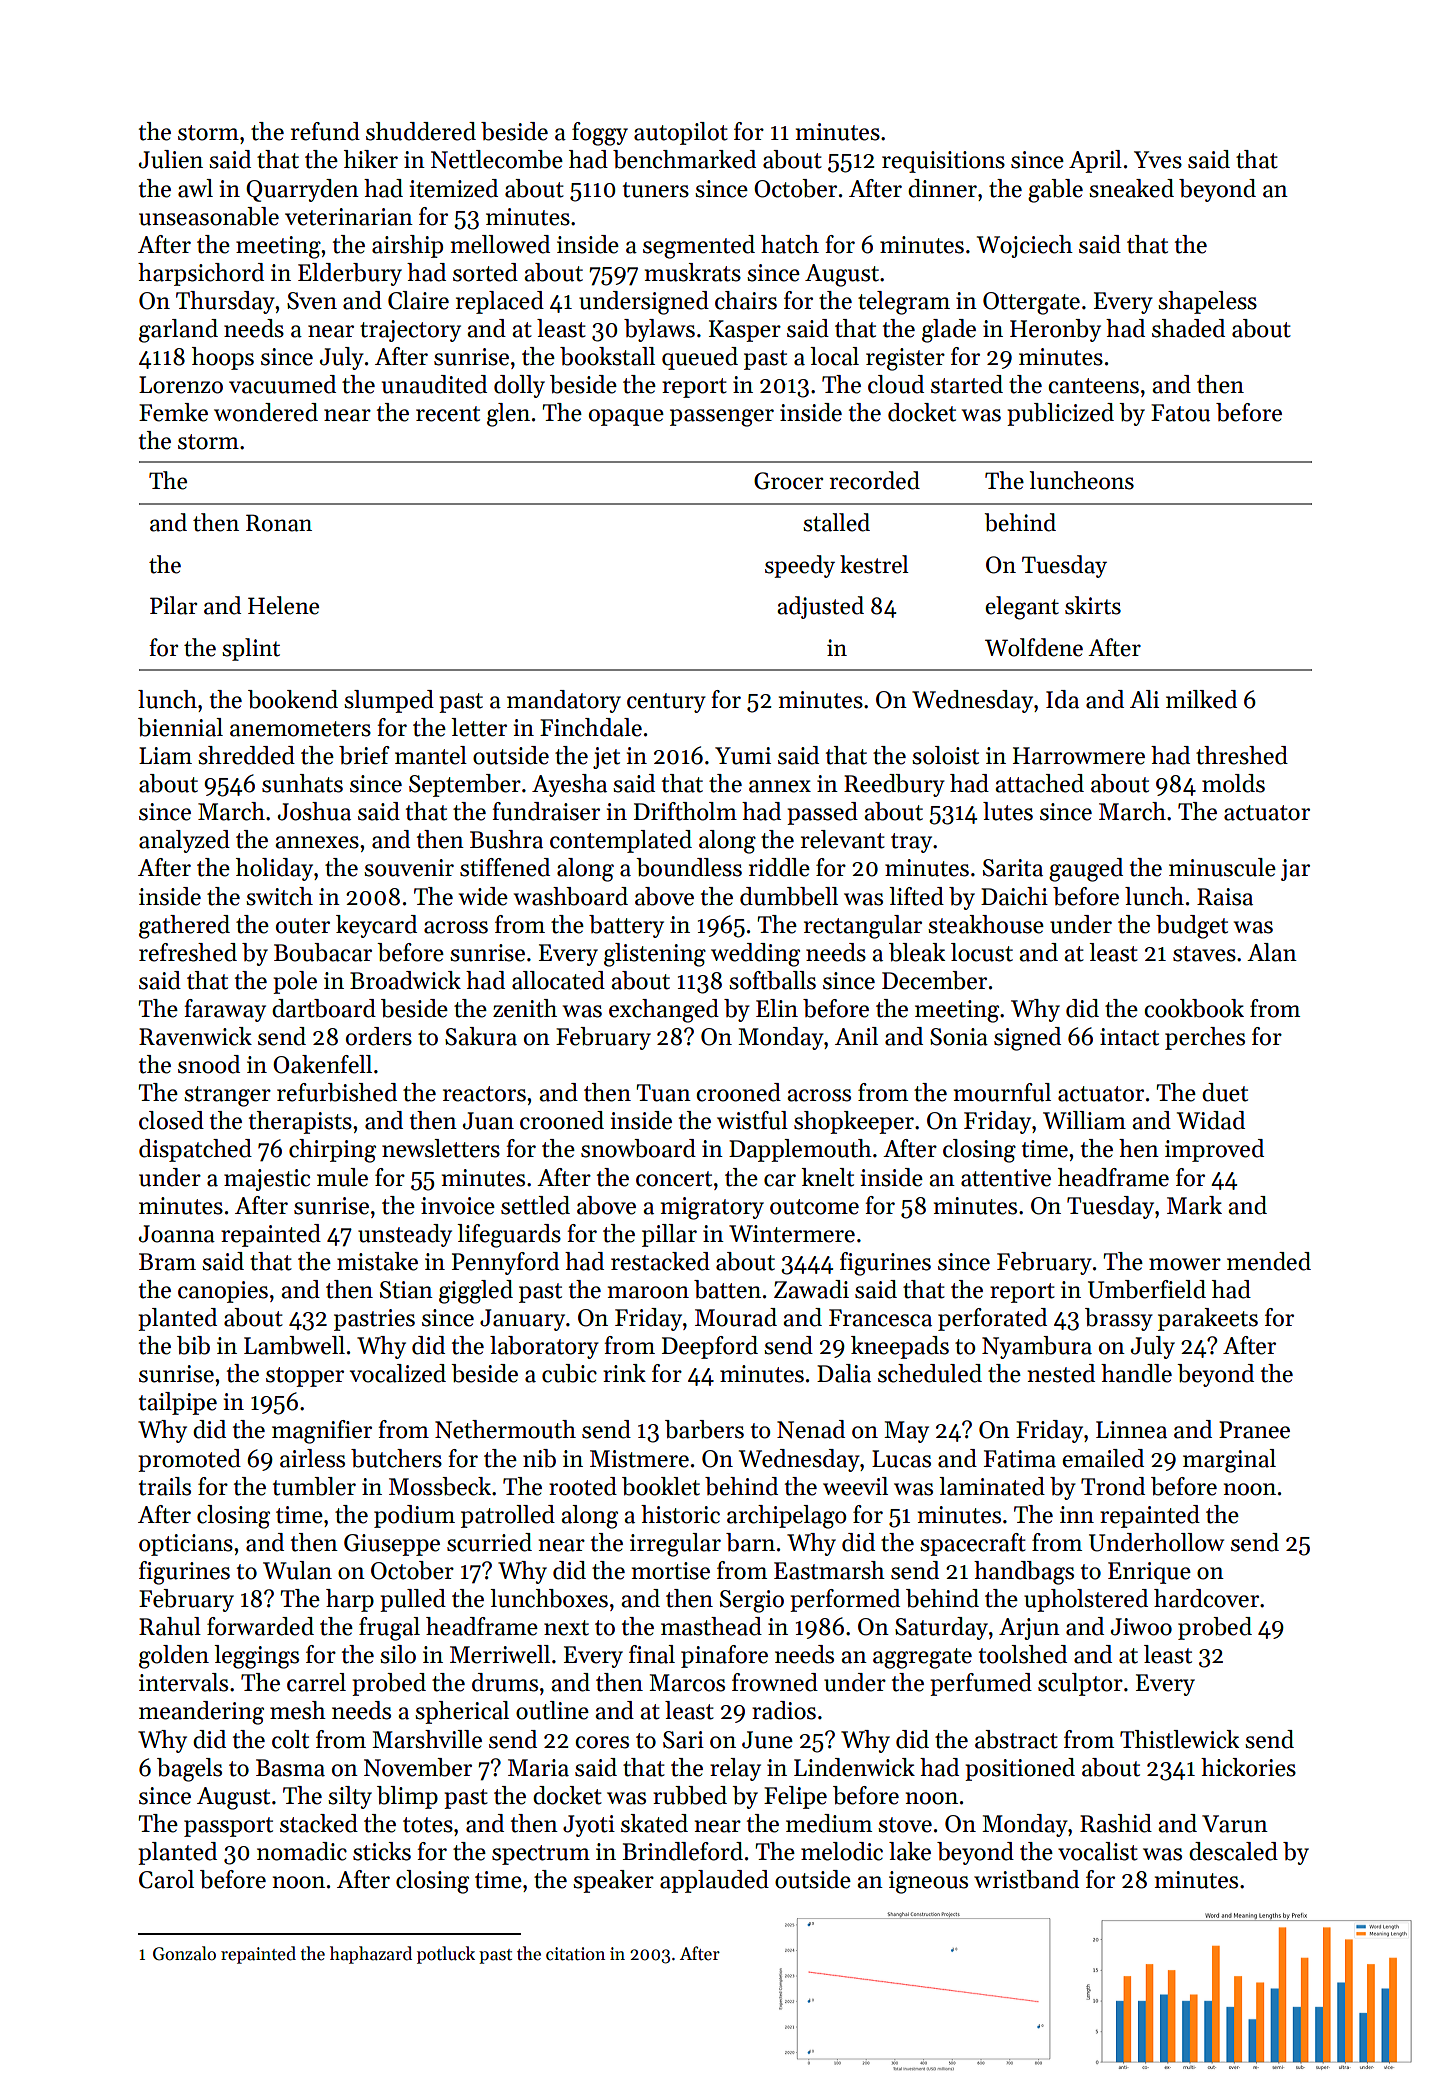  Describe the element at coordinates (1242, 755) in the document. I see `threshed` at that location.
